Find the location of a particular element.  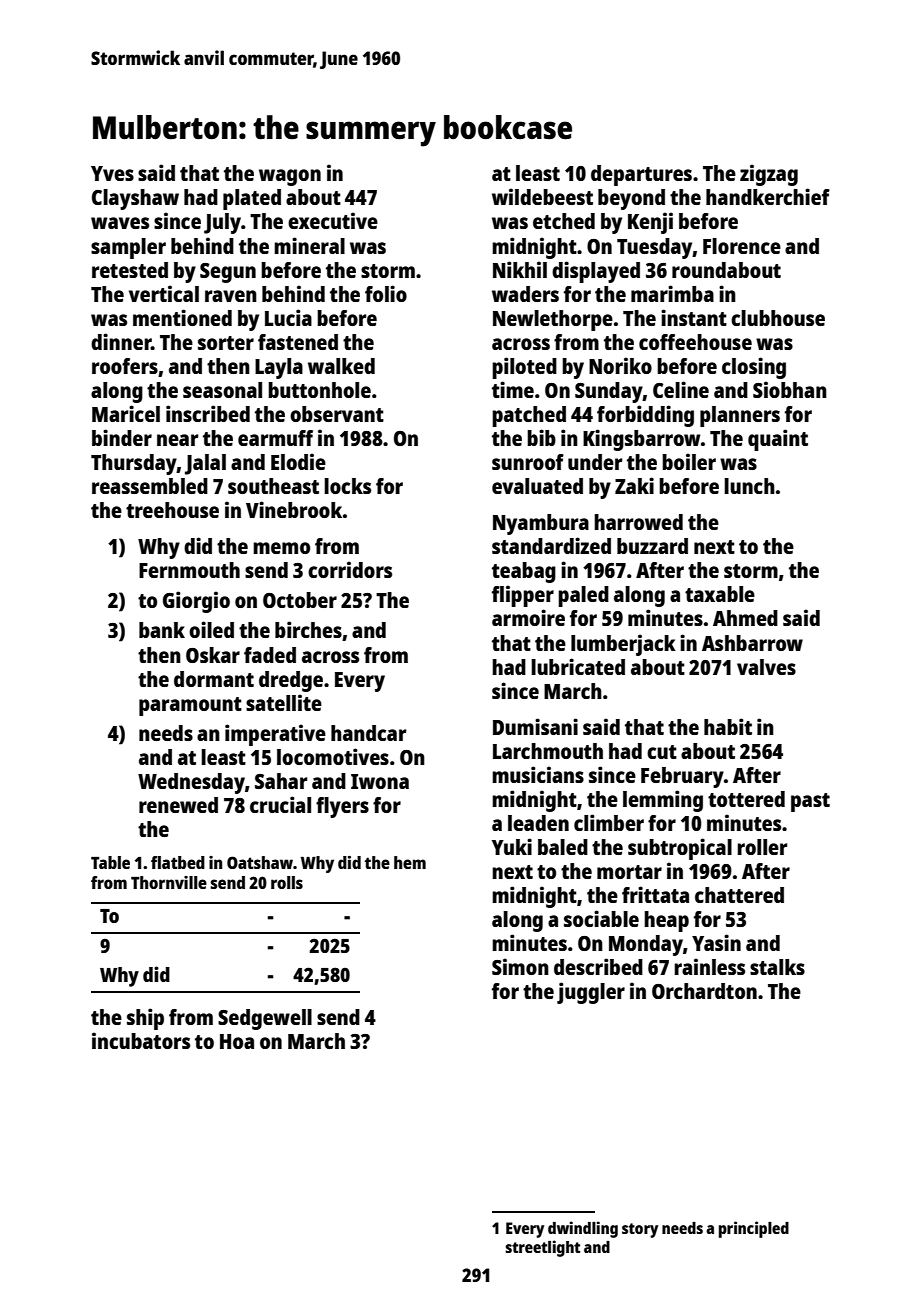

Oatshaw is located at coordinates (260, 862).
